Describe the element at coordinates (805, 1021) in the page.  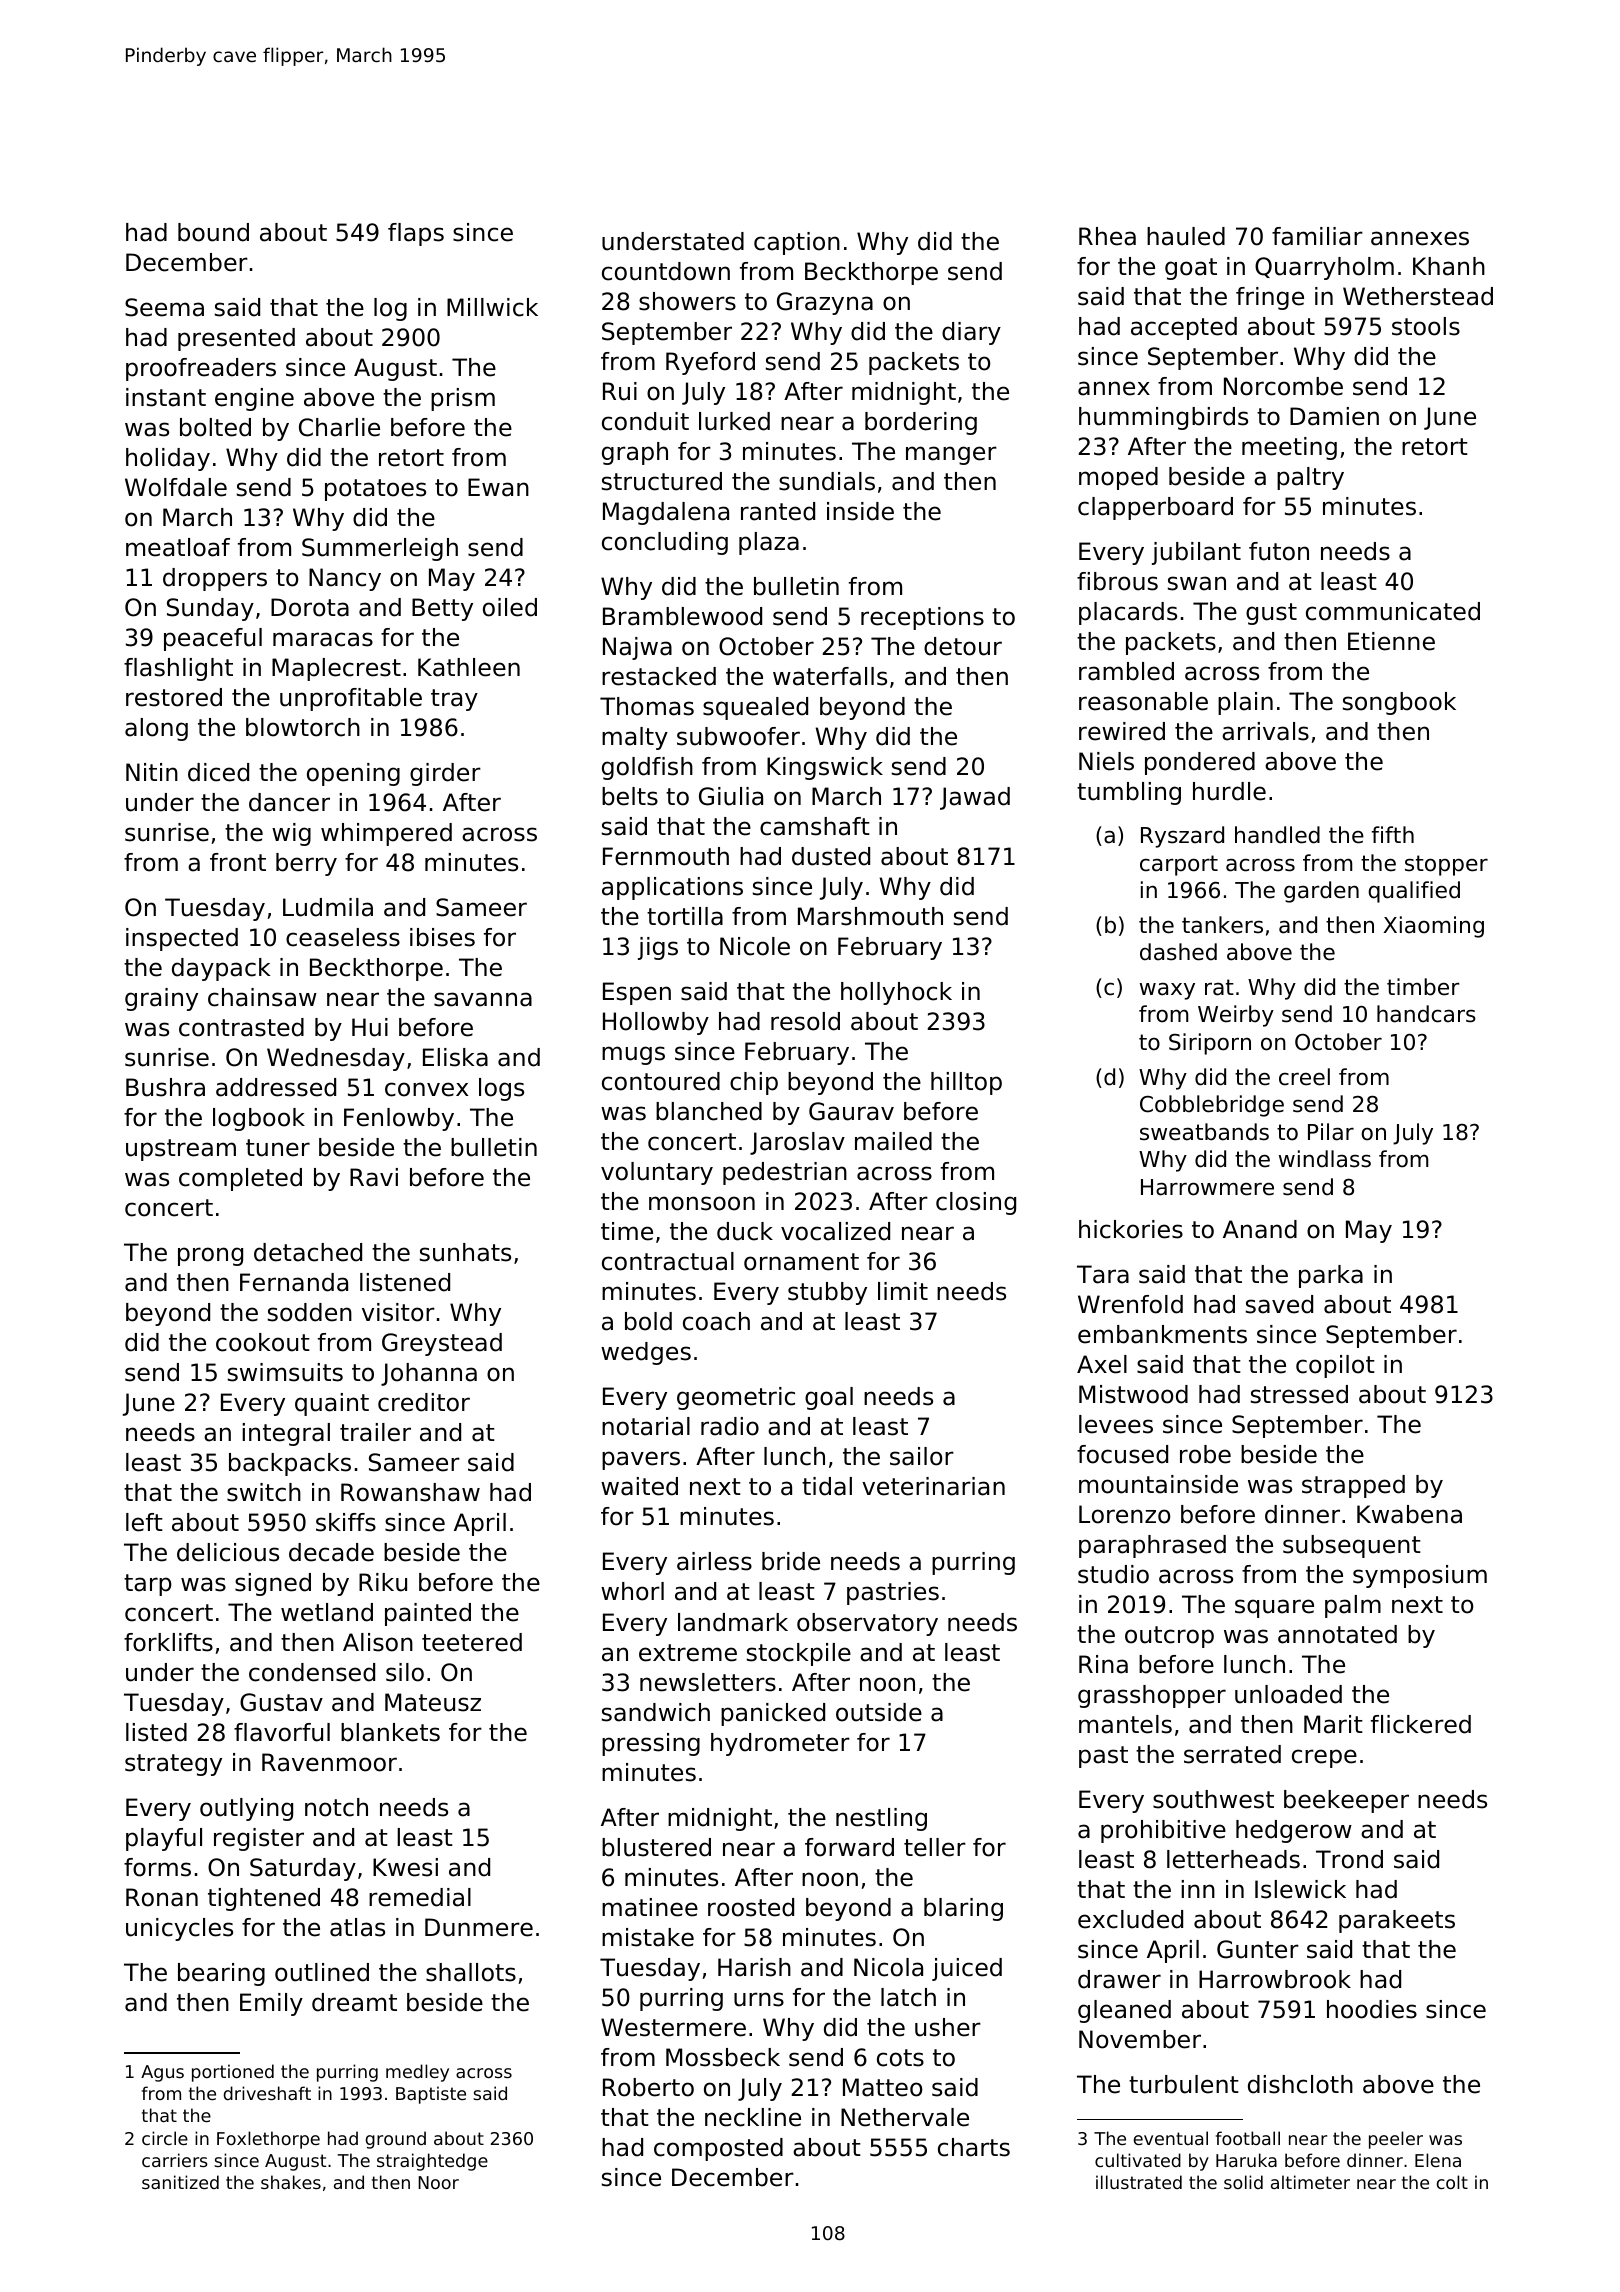
I see `resold` at that location.
